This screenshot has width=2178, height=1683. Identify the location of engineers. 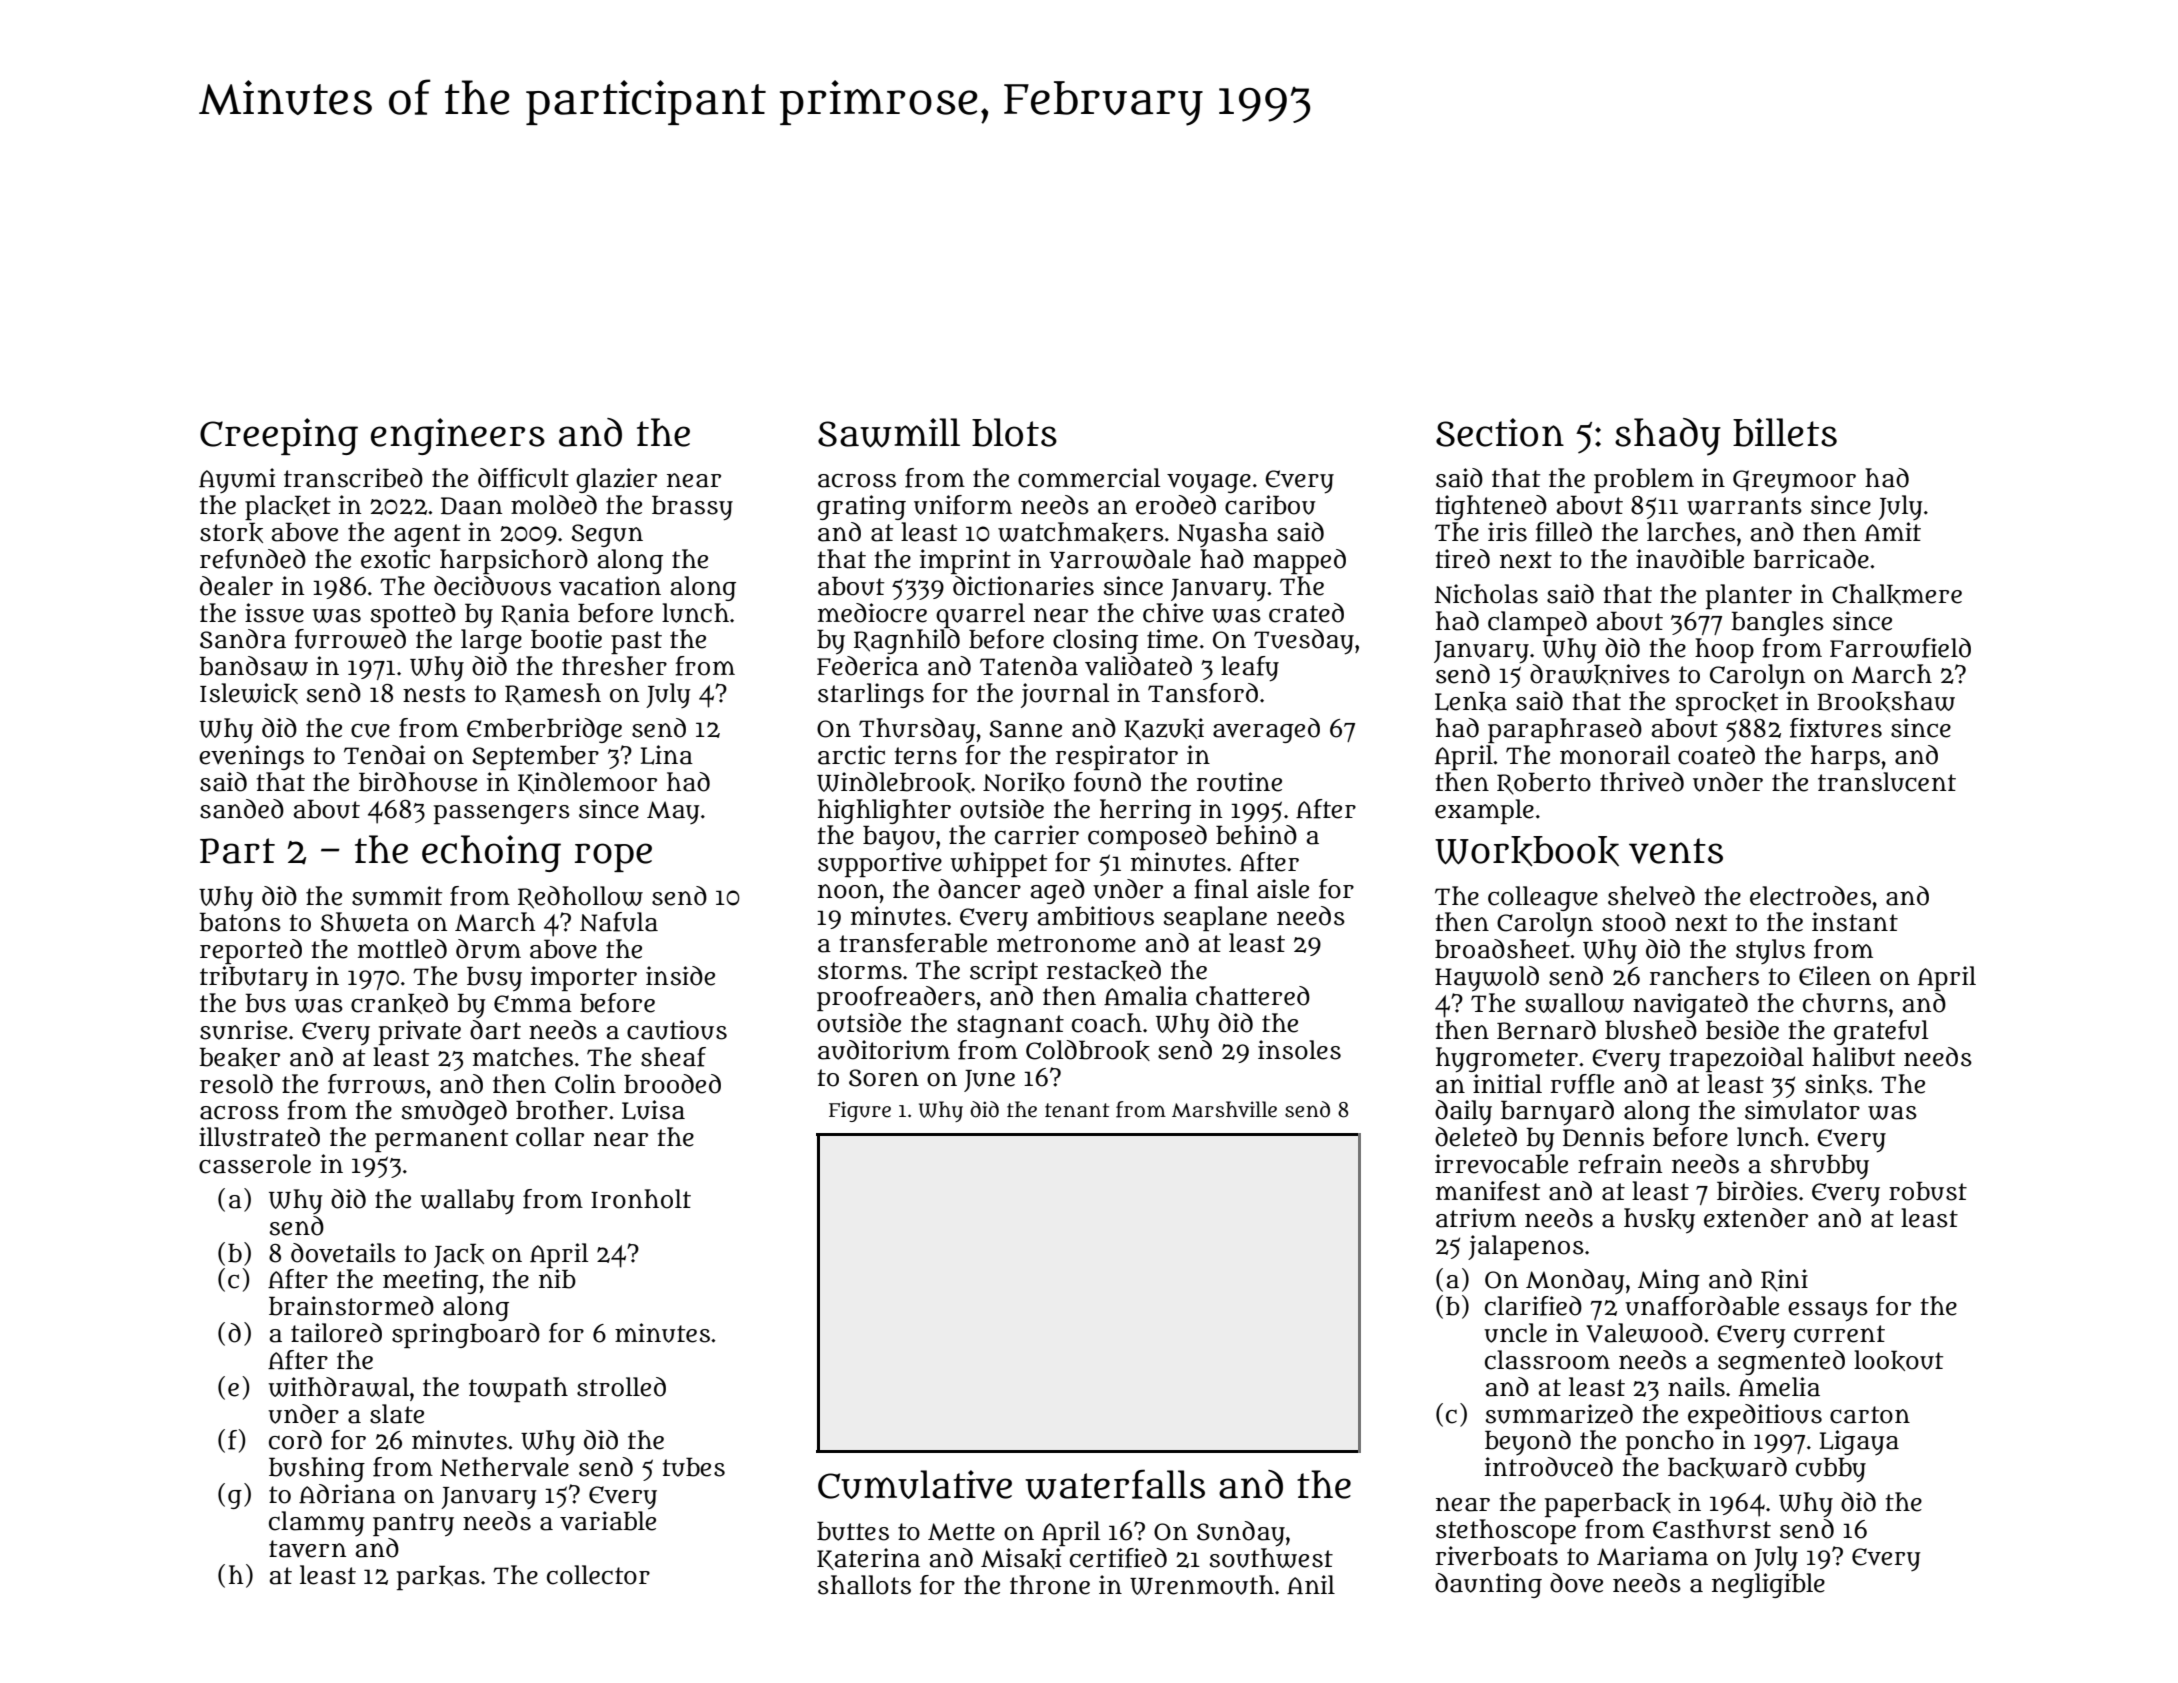
(458, 436).
